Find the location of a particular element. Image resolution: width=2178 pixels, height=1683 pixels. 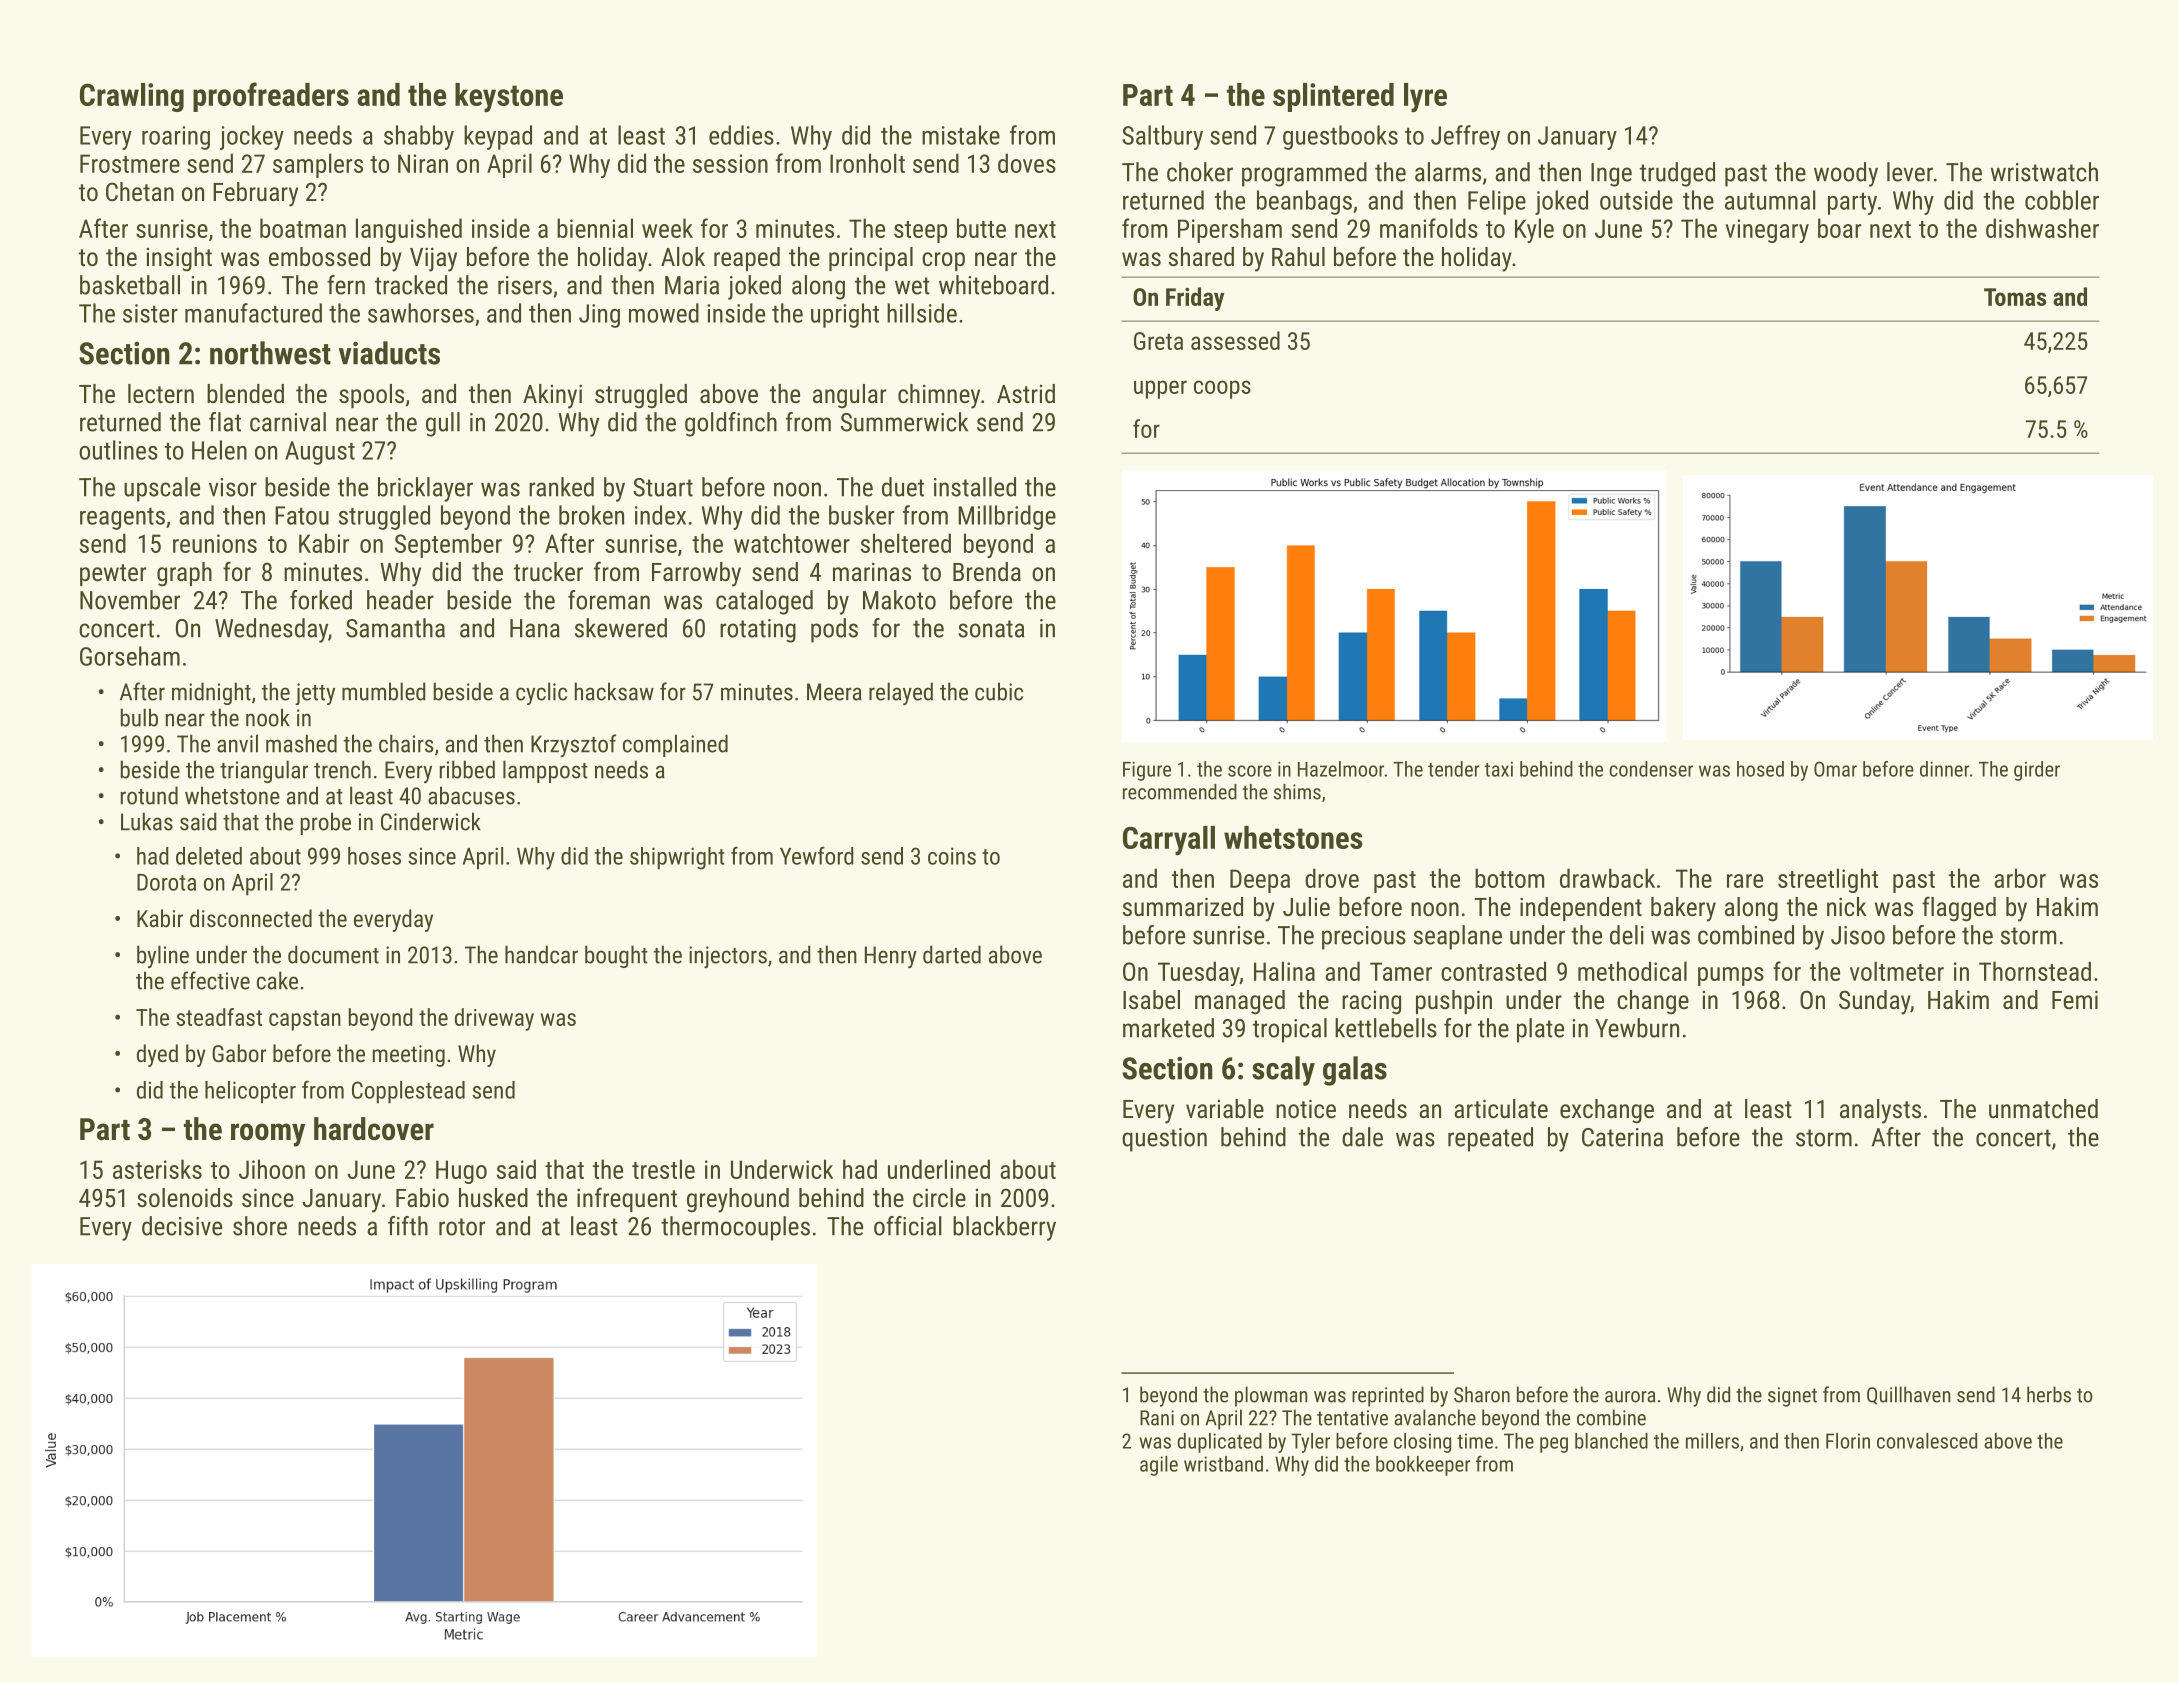

coins is located at coordinates (952, 856).
